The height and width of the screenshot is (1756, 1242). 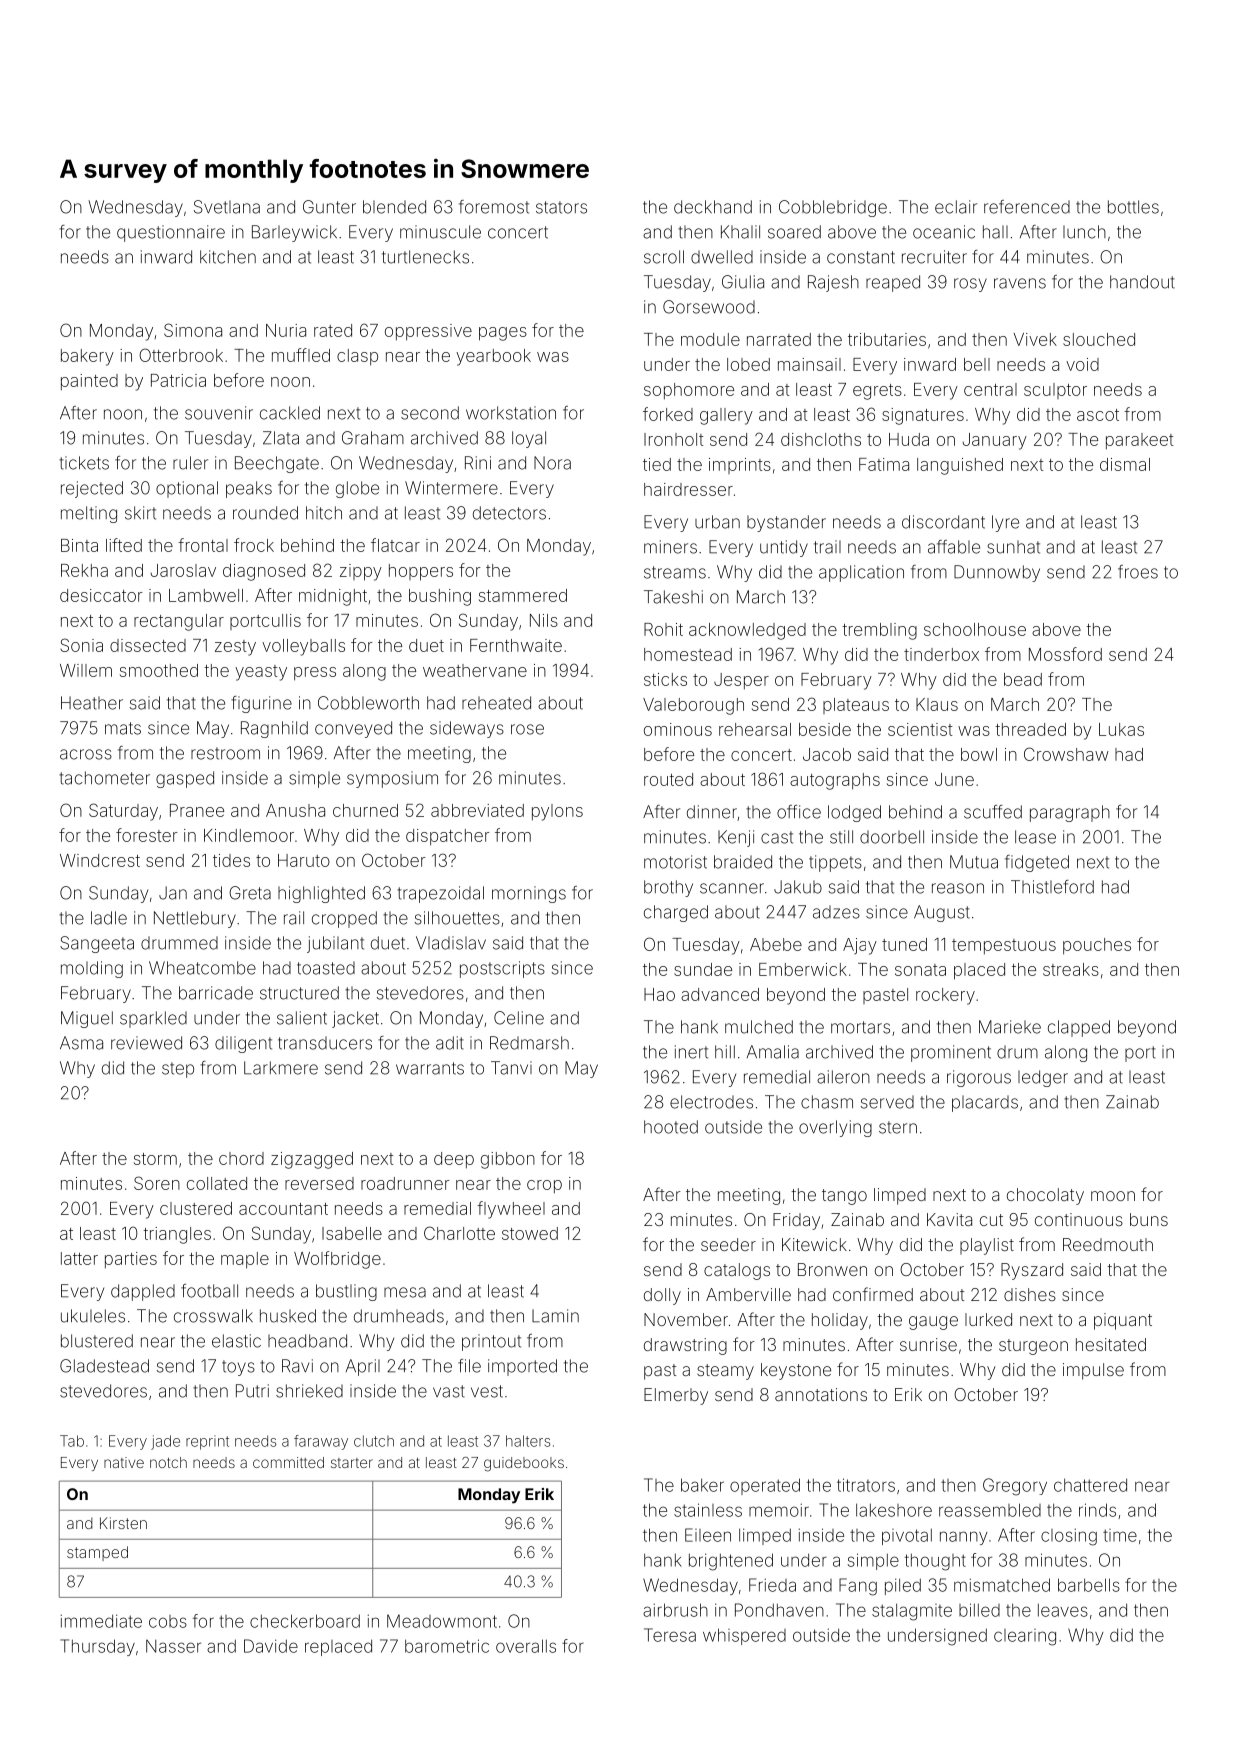 What do you see at coordinates (942, 913) in the screenshot?
I see `August` at bounding box center [942, 913].
